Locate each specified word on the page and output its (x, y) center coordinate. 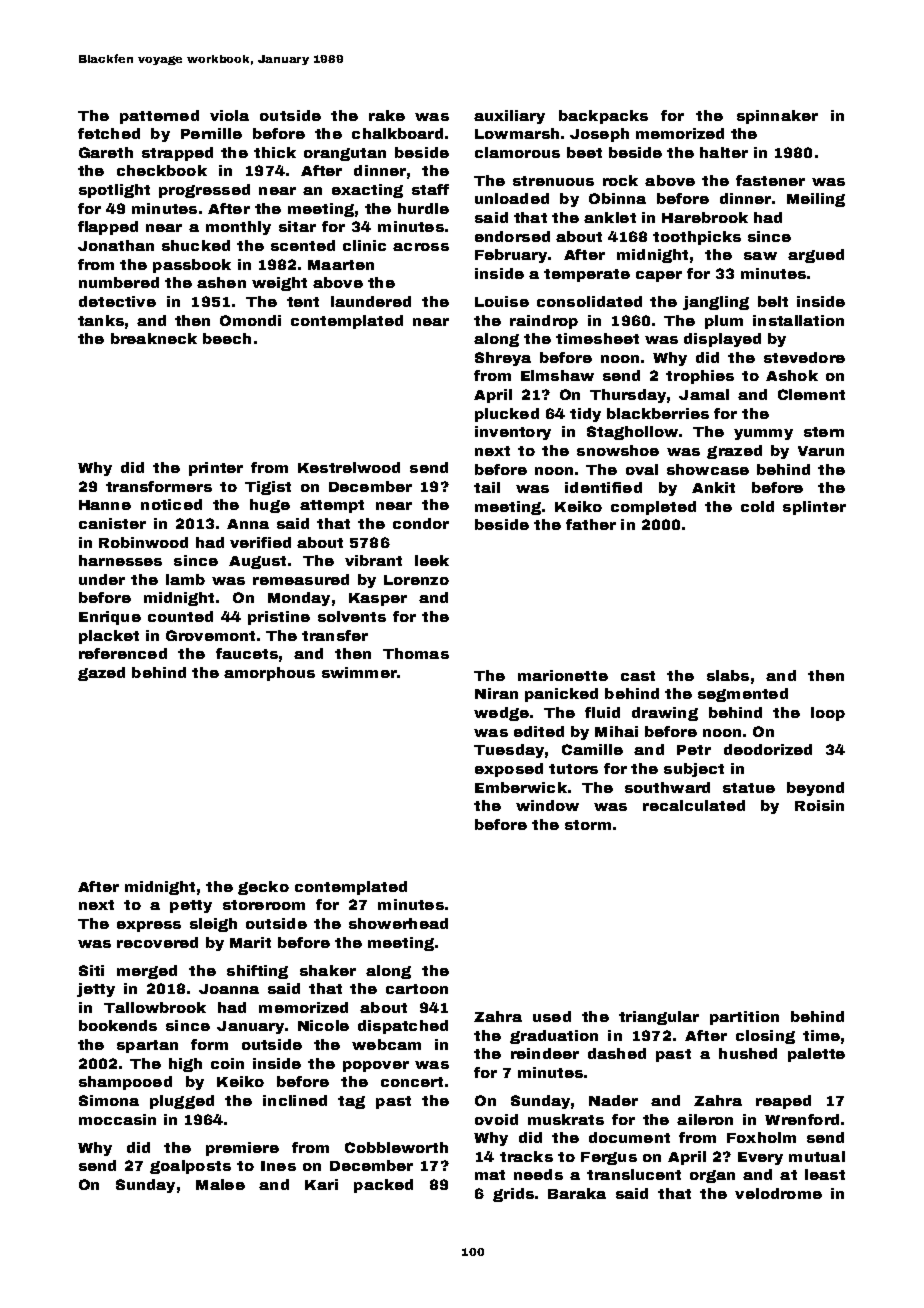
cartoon (417, 989)
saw (760, 256)
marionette (563, 675)
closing (765, 1037)
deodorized (768, 749)
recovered (157, 942)
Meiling (816, 200)
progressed (204, 191)
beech (227, 338)
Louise (502, 301)
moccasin (117, 1119)
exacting (367, 191)
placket (109, 637)
